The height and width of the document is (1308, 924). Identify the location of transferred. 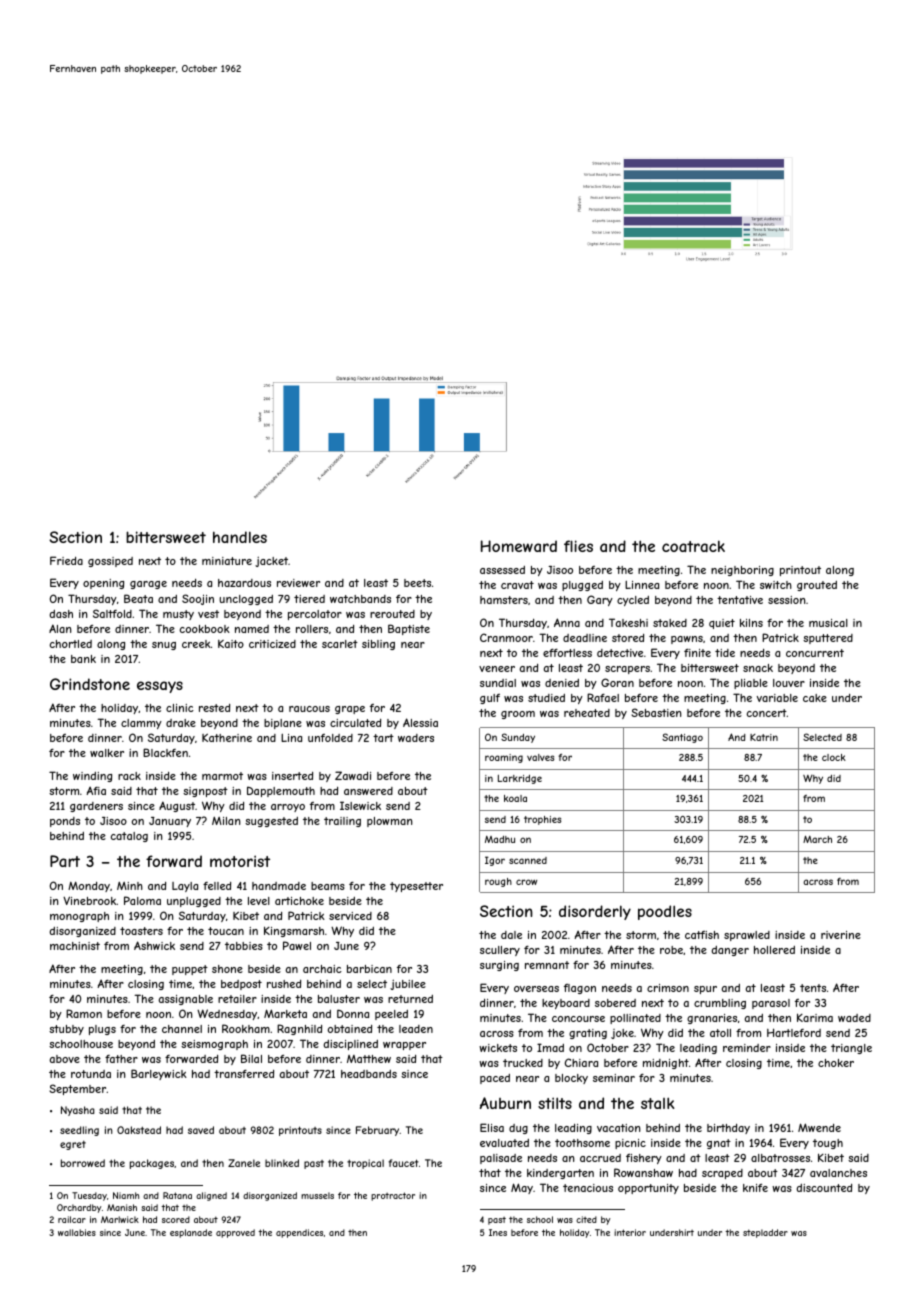
(244, 1074).
